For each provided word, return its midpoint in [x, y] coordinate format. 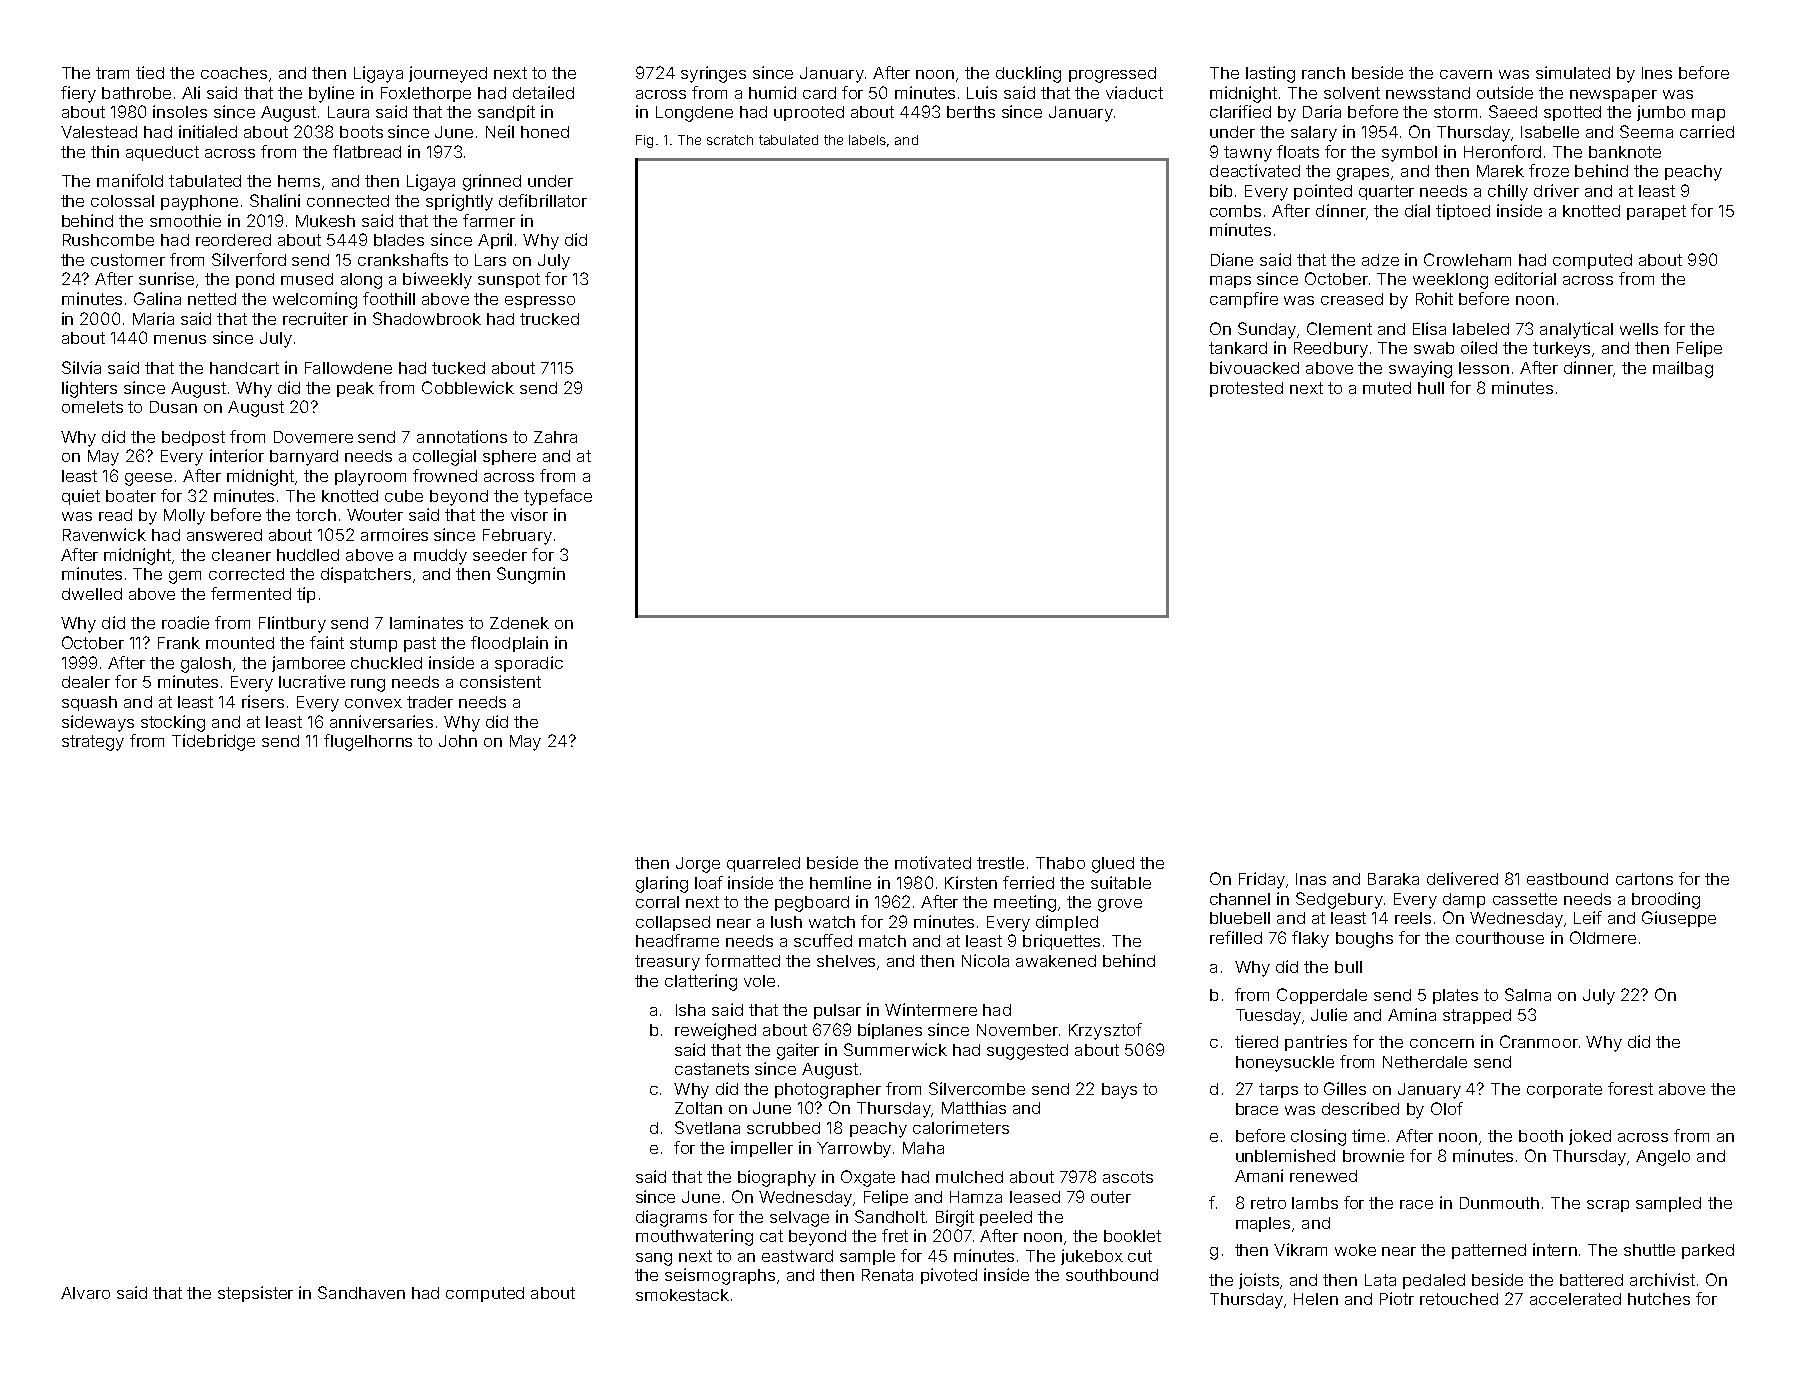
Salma [1528, 994]
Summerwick [895, 1049]
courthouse [1500, 938]
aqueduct [162, 153]
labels [867, 140]
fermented [251, 593]
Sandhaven [361, 1292]
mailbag [1683, 369]
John [458, 741]
